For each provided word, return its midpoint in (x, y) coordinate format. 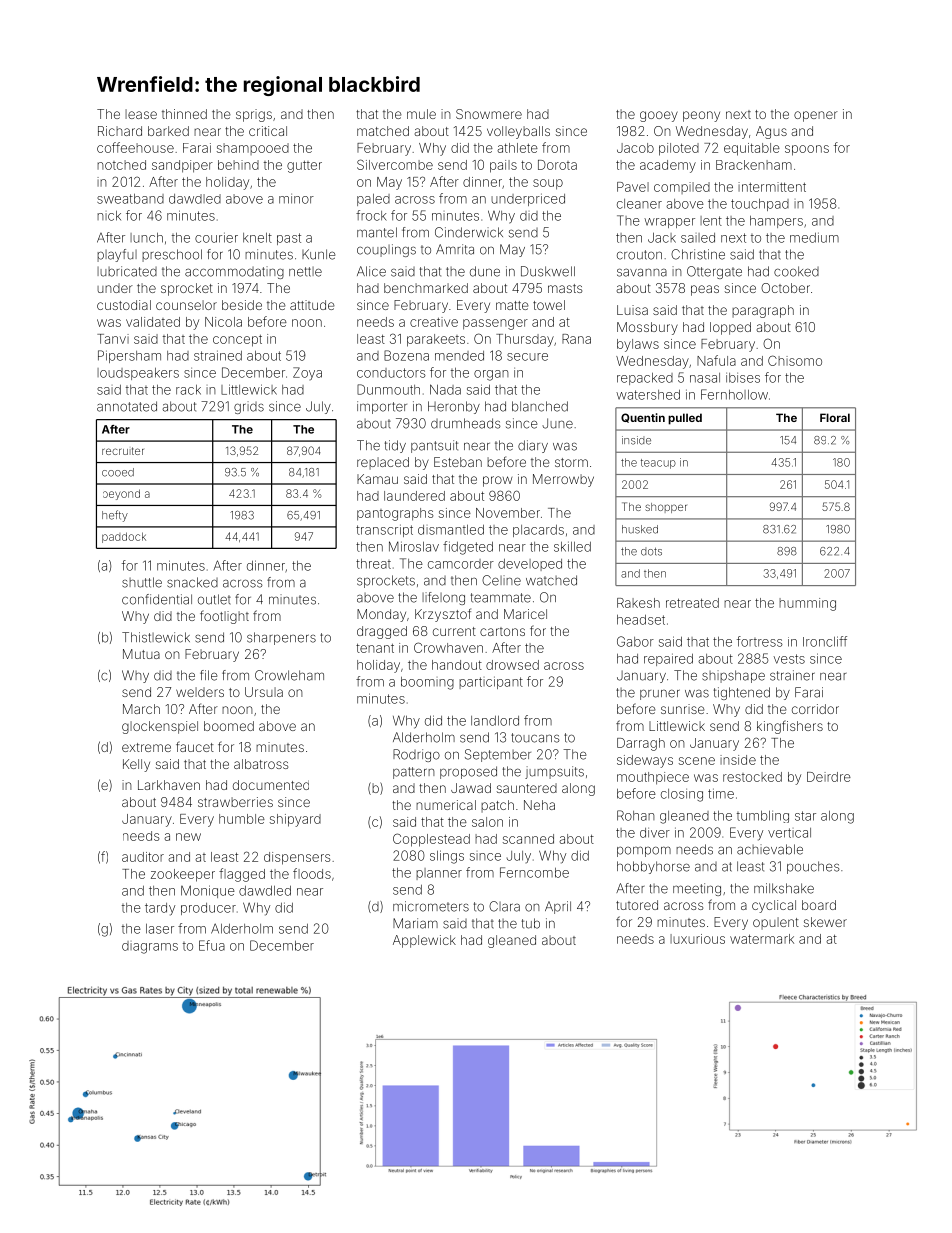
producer (208, 909)
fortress (760, 641)
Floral (835, 417)
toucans (535, 738)
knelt (257, 238)
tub (531, 923)
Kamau (377, 479)
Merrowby (563, 480)
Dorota (557, 165)
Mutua (141, 654)
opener (816, 116)
